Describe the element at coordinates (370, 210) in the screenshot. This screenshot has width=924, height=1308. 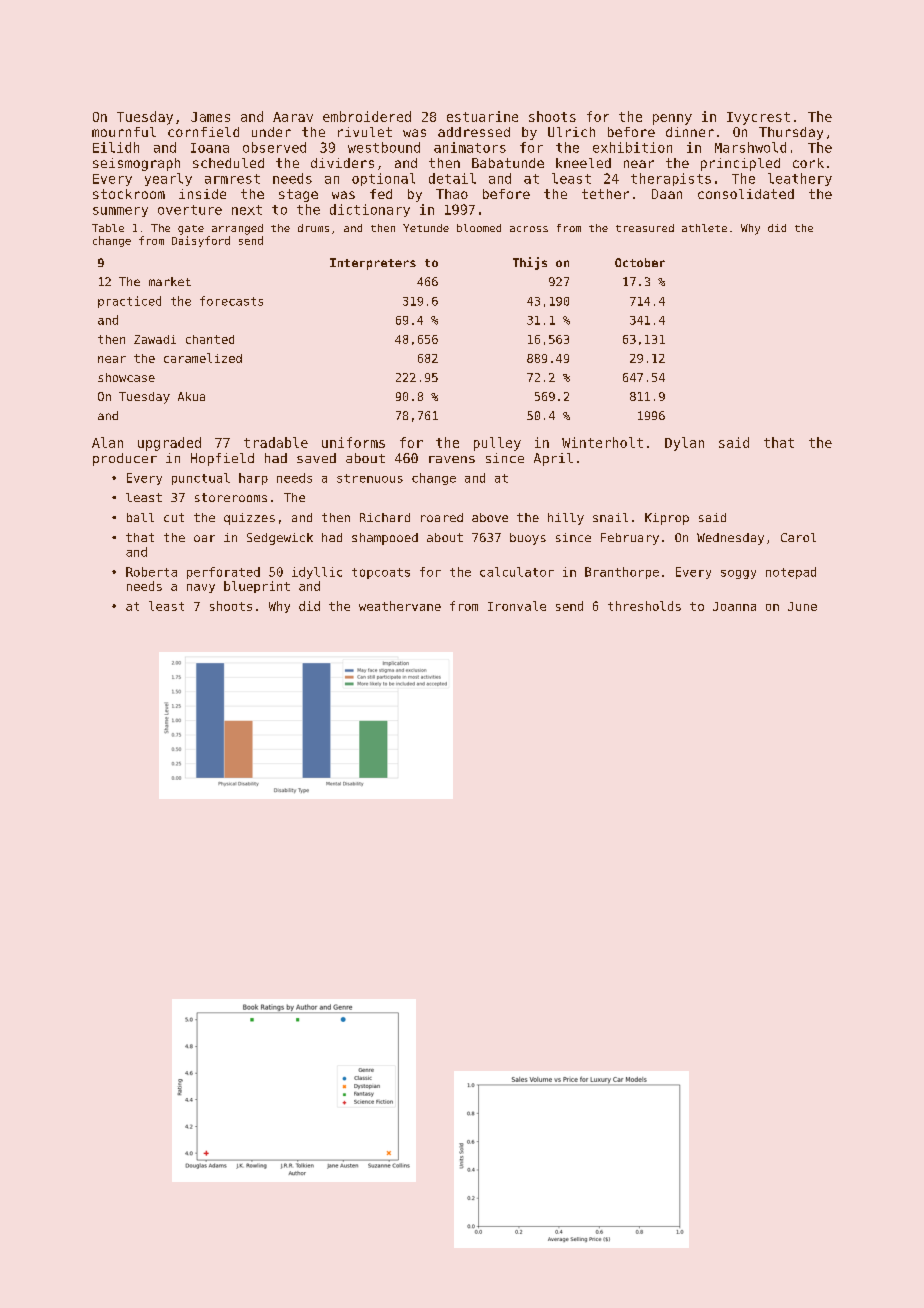
I see `dictionary` at that location.
